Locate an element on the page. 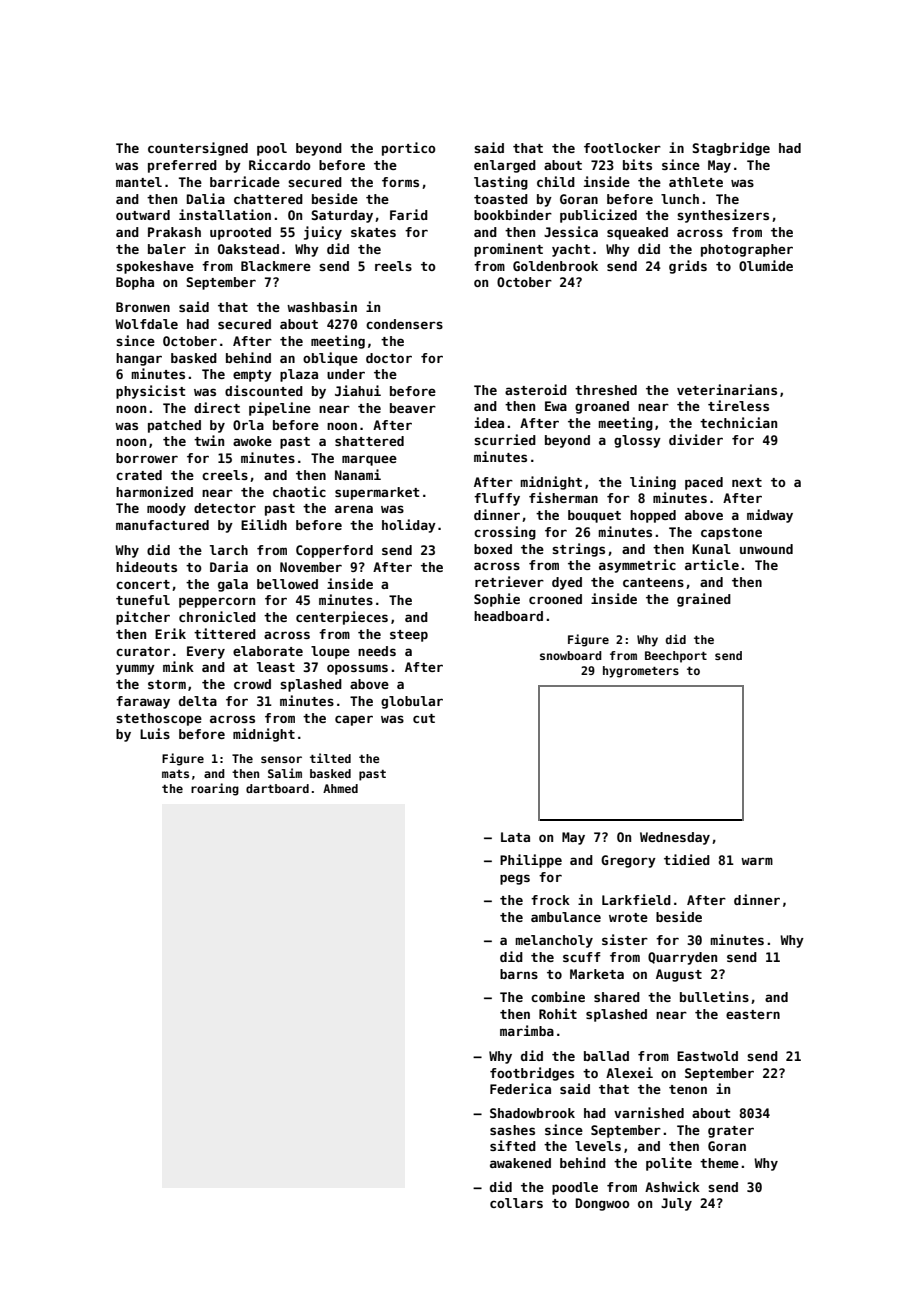 This document has height=1314, width=924. countersigned is located at coordinates (198, 149).
